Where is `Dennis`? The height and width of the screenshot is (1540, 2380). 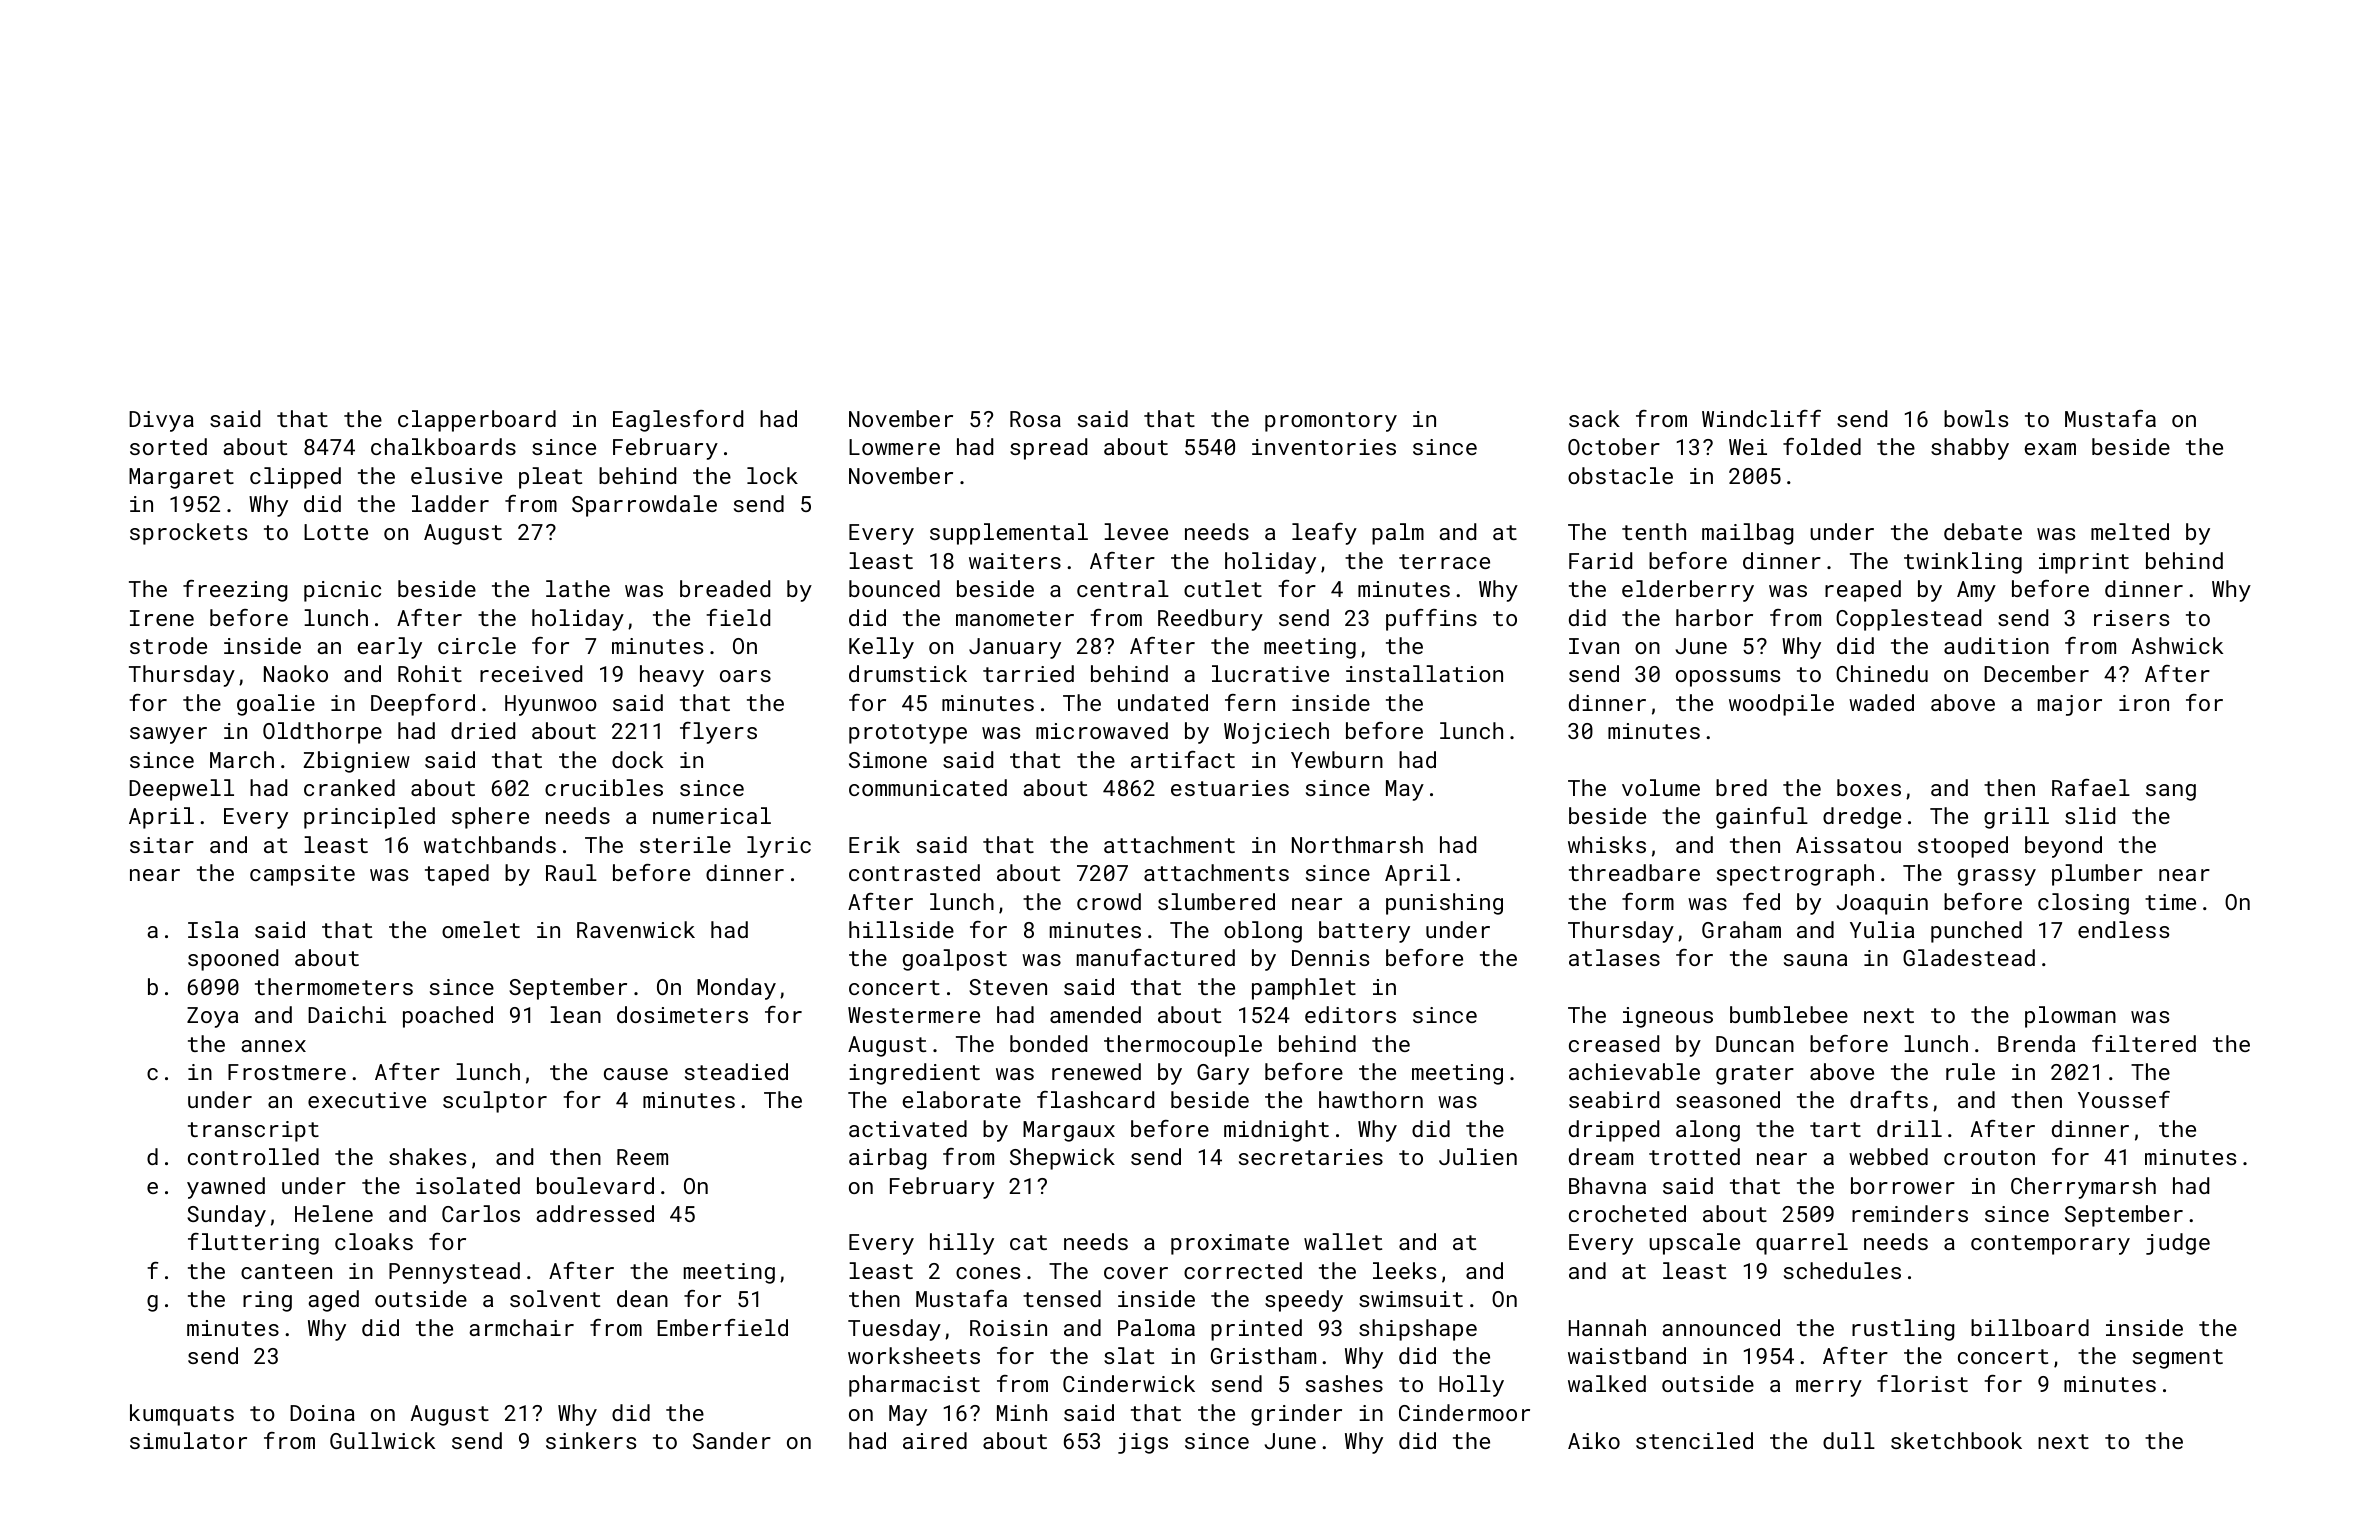 Dennis is located at coordinates (1330, 958).
